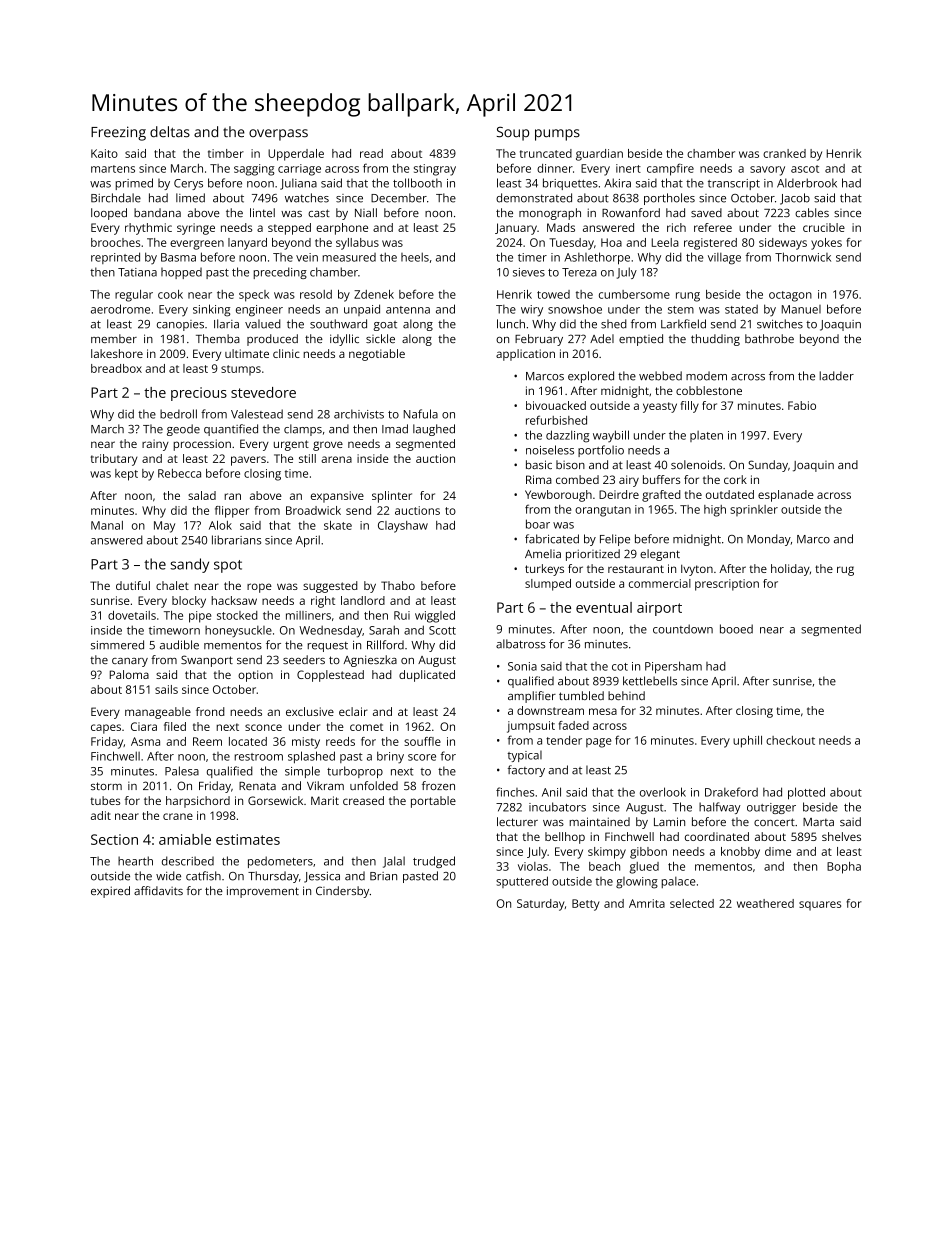 Image resolution: width=952 pixels, height=1233 pixels. Describe the element at coordinates (189, 565) in the image. I see `sandy` at that location.
